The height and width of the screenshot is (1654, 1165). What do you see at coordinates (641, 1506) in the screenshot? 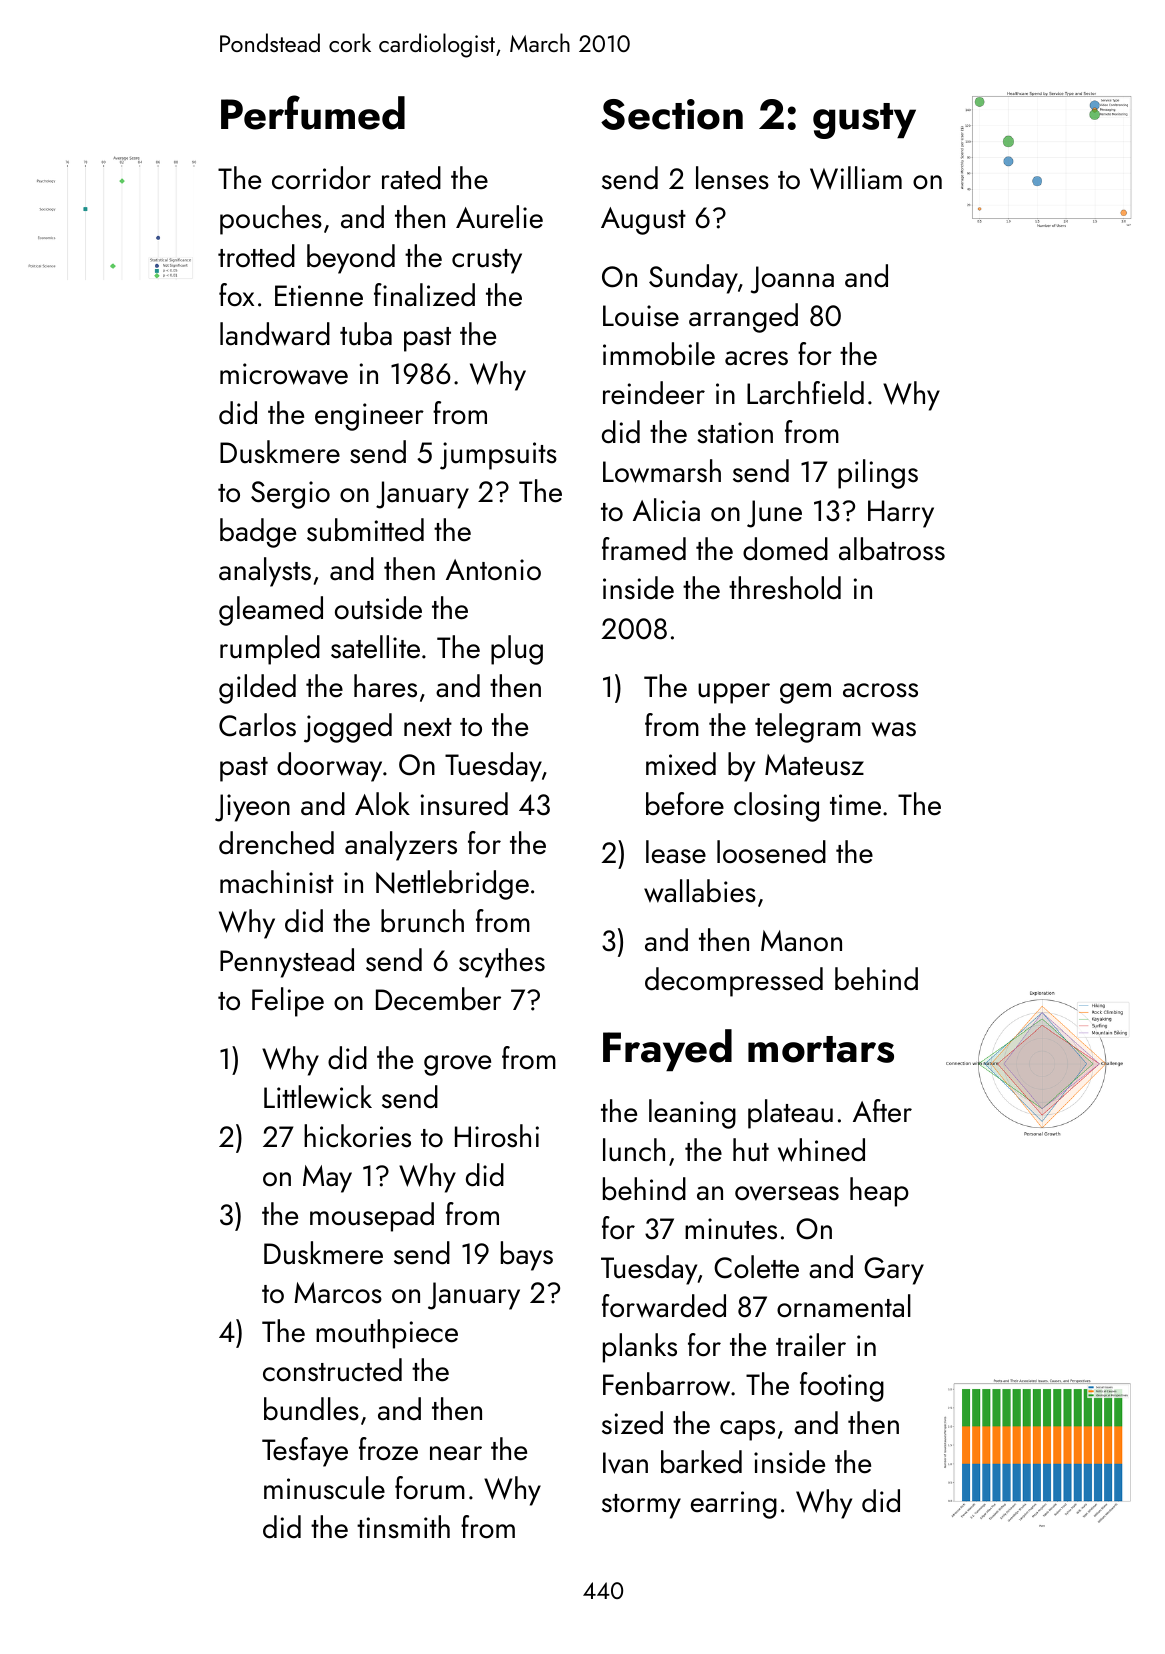
I see `stormy` at bounding box center [641, 1506].
